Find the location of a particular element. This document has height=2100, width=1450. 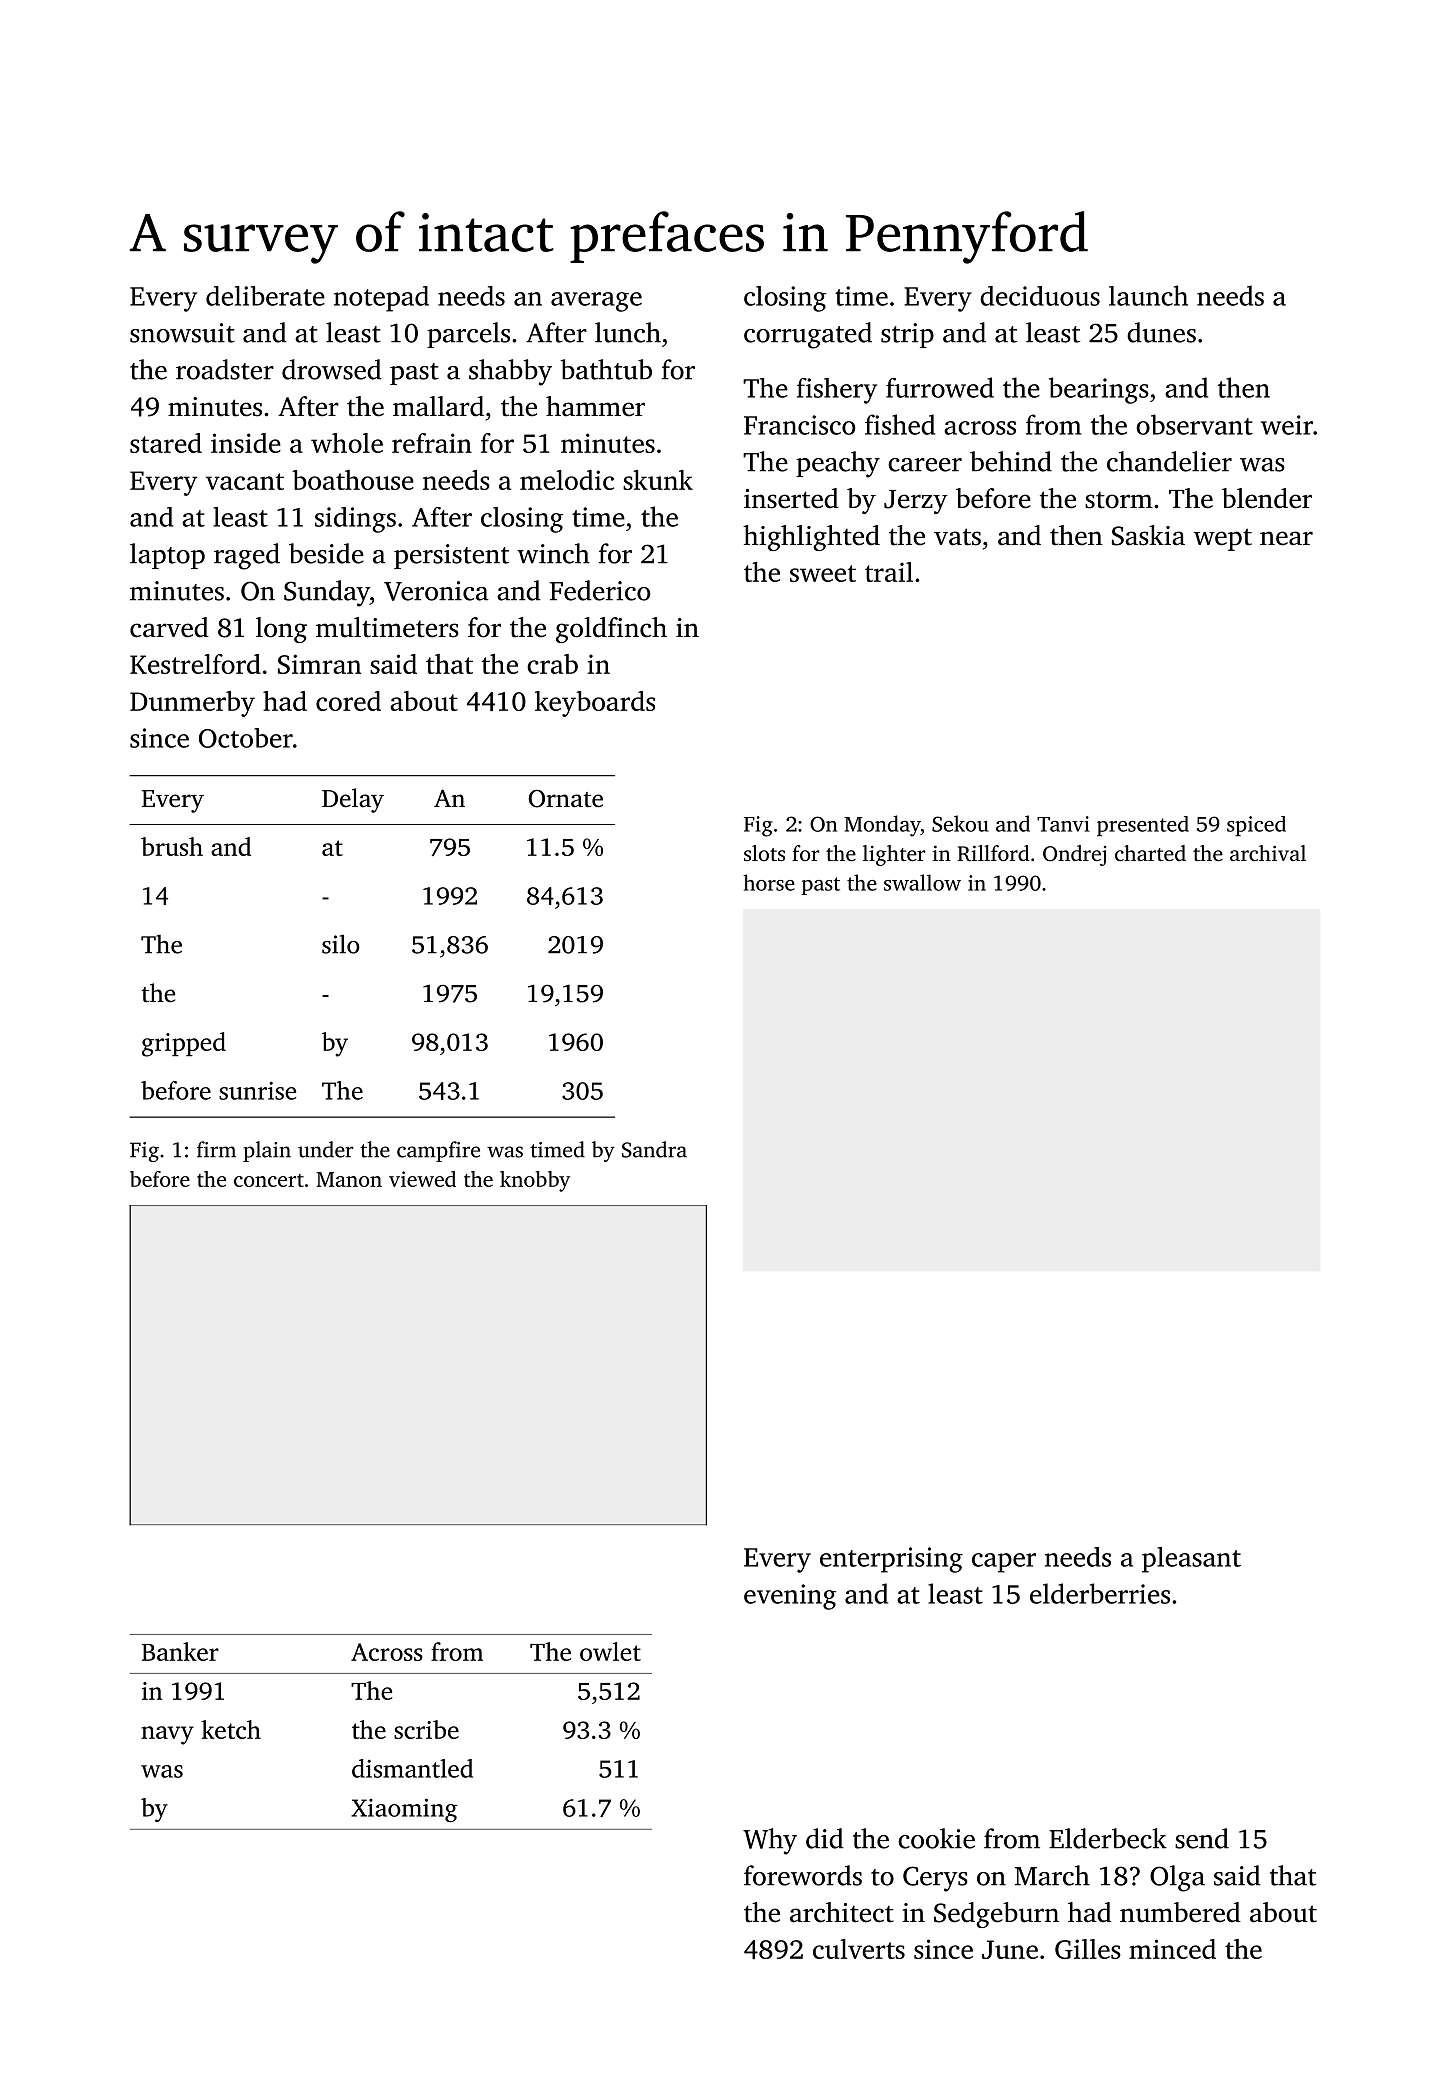

deliberate is located at coordinates (265, 296).
